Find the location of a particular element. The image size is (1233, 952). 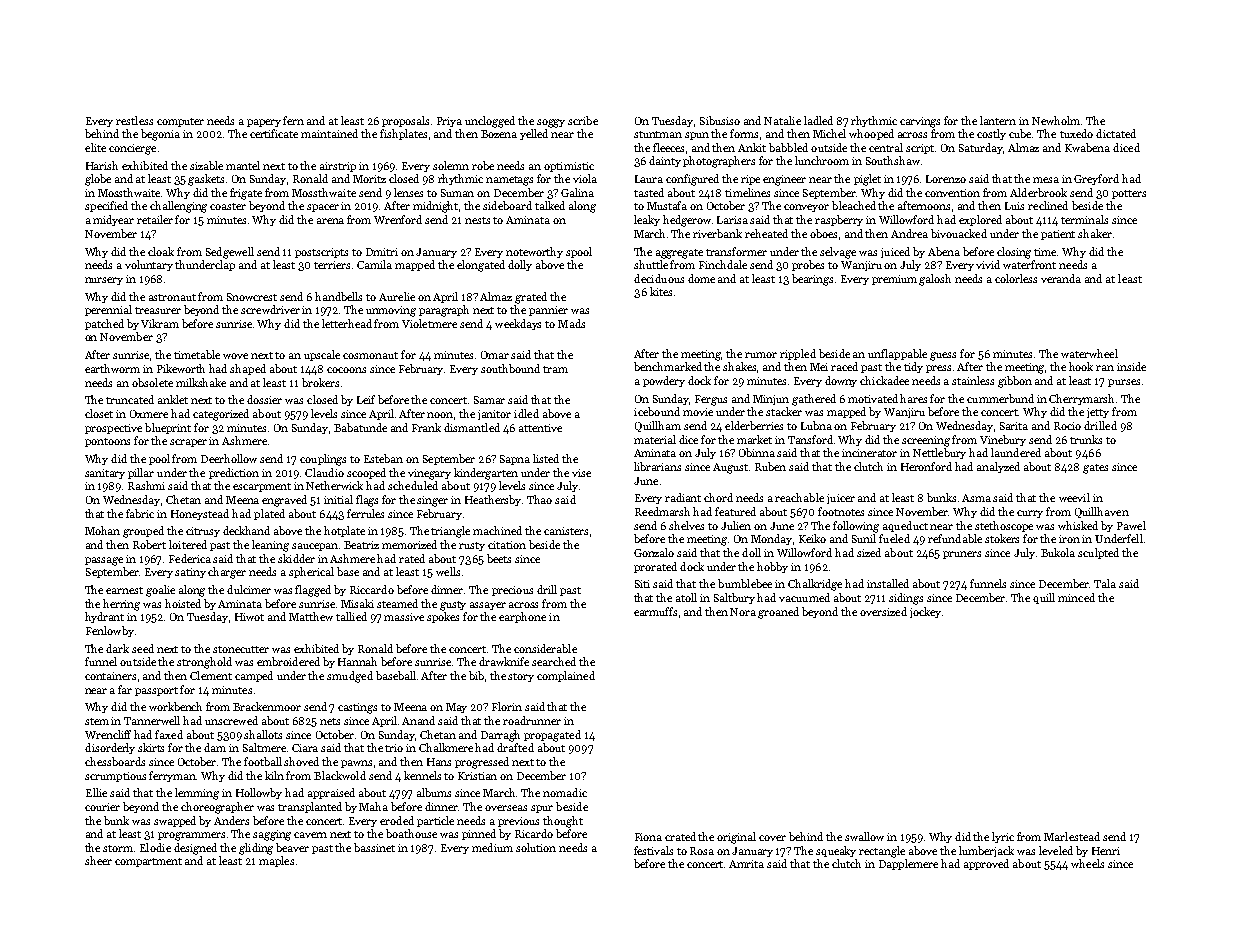

leaky is located at coordinates (647, 220).
